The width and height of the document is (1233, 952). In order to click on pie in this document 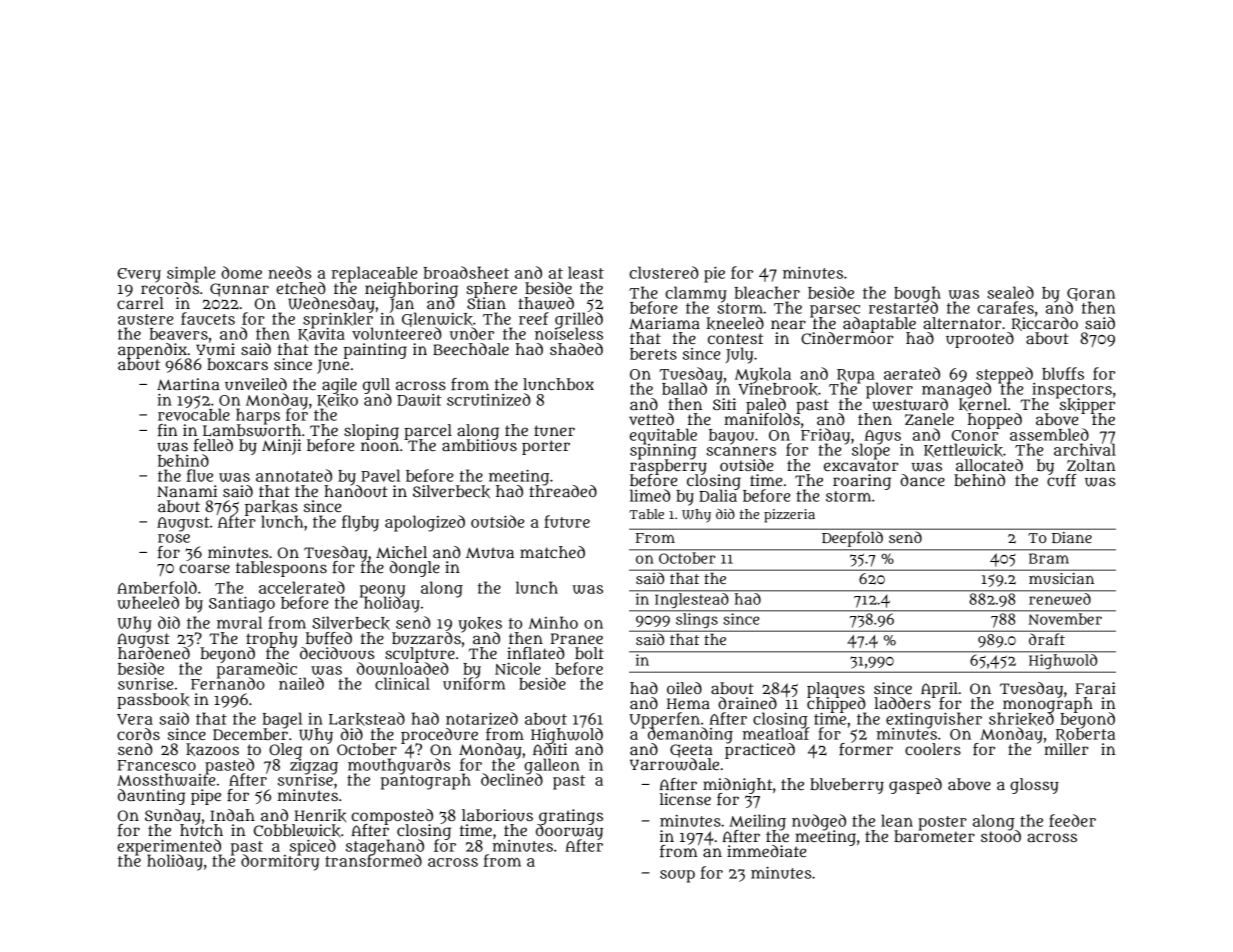, I will do `click(714, 274)`.
